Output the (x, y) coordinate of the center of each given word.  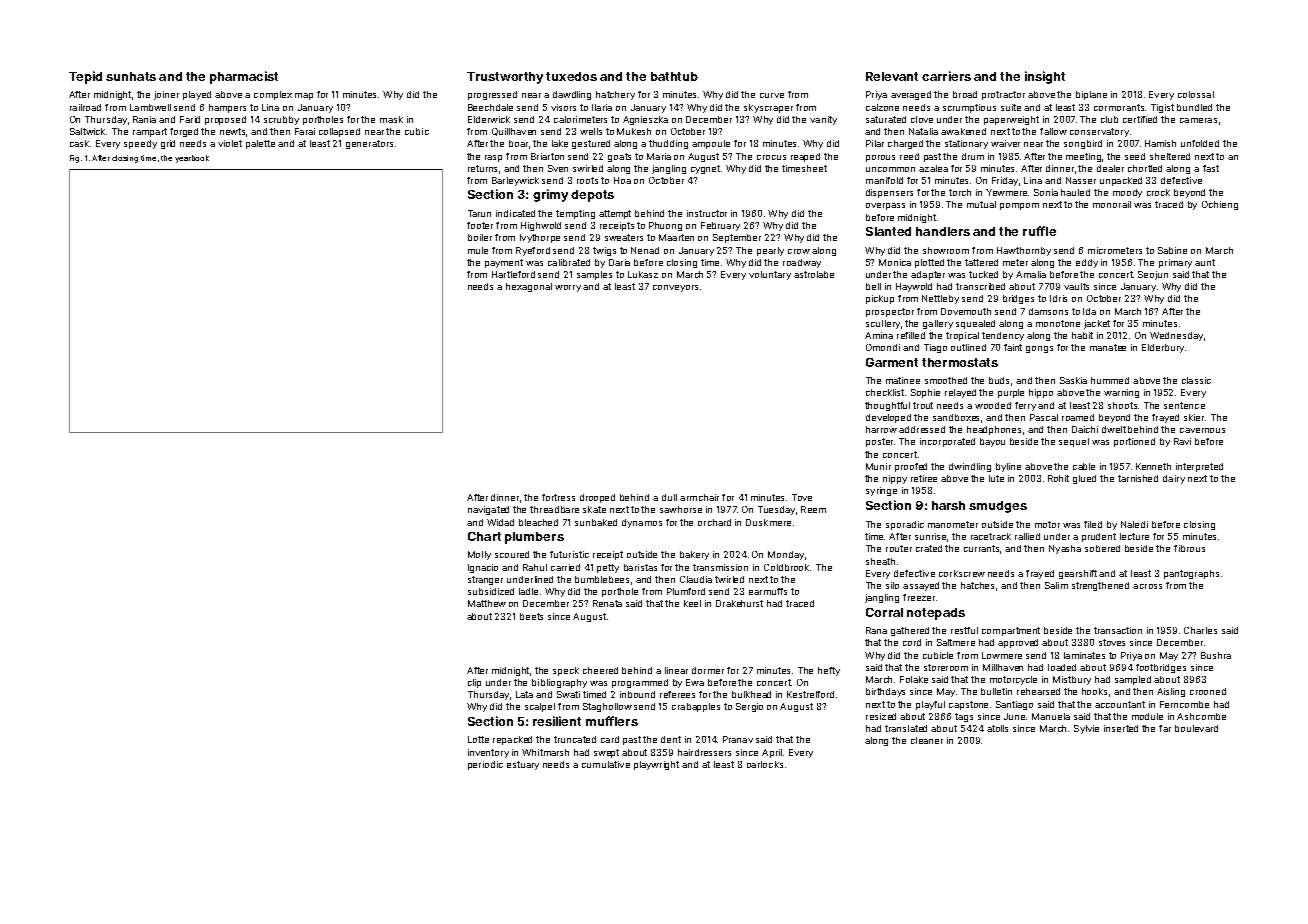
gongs (1039, 349)
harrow (881, 429)
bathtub (674, 76)
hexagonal (529, 287)
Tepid (85, 77)
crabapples (696, 707)
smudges (998, 507)
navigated (488, 510)
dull (669, 497)
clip (474, 683)
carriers (946, 76)
